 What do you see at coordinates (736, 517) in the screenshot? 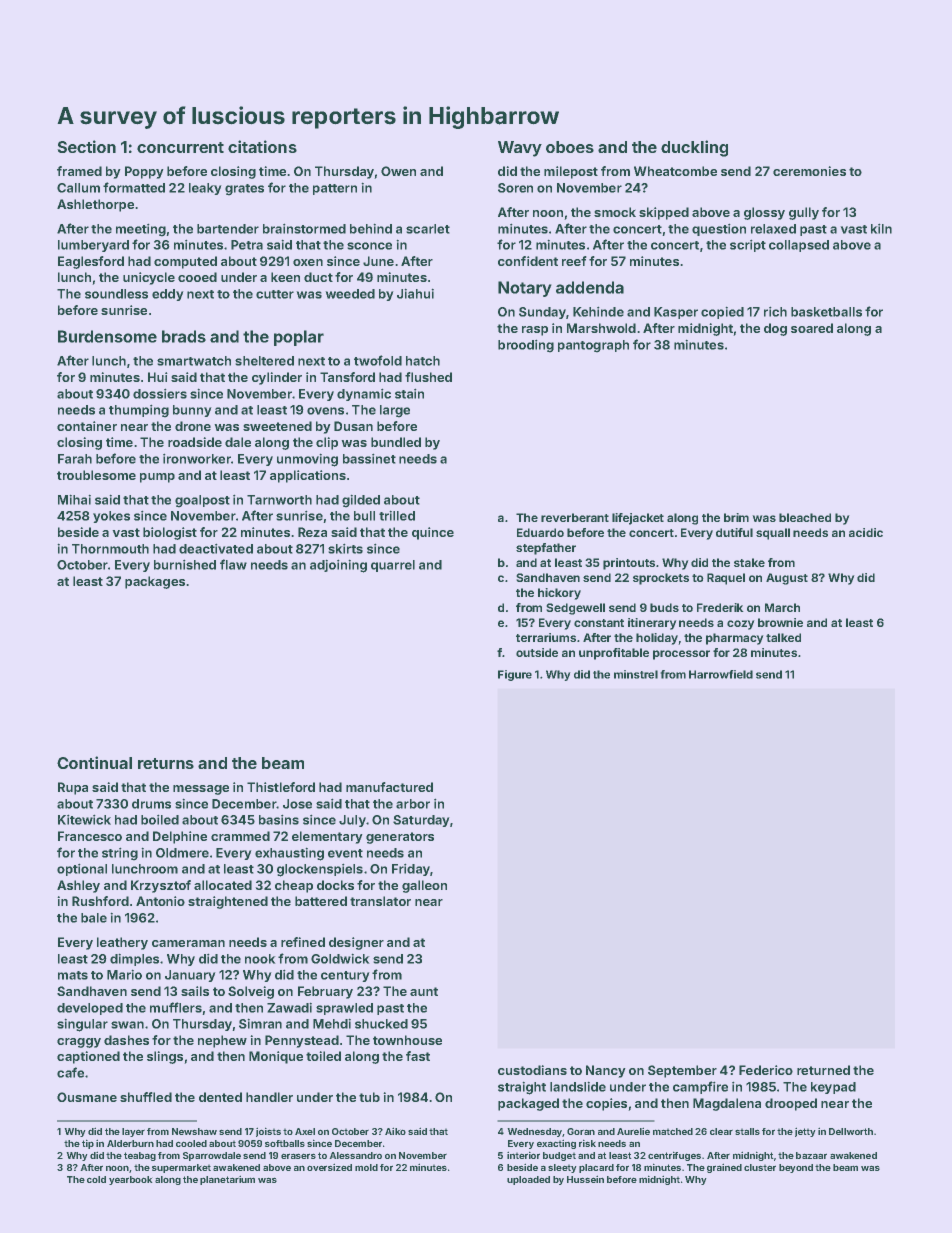
I see `brim` at bounding box center [736, 517].
